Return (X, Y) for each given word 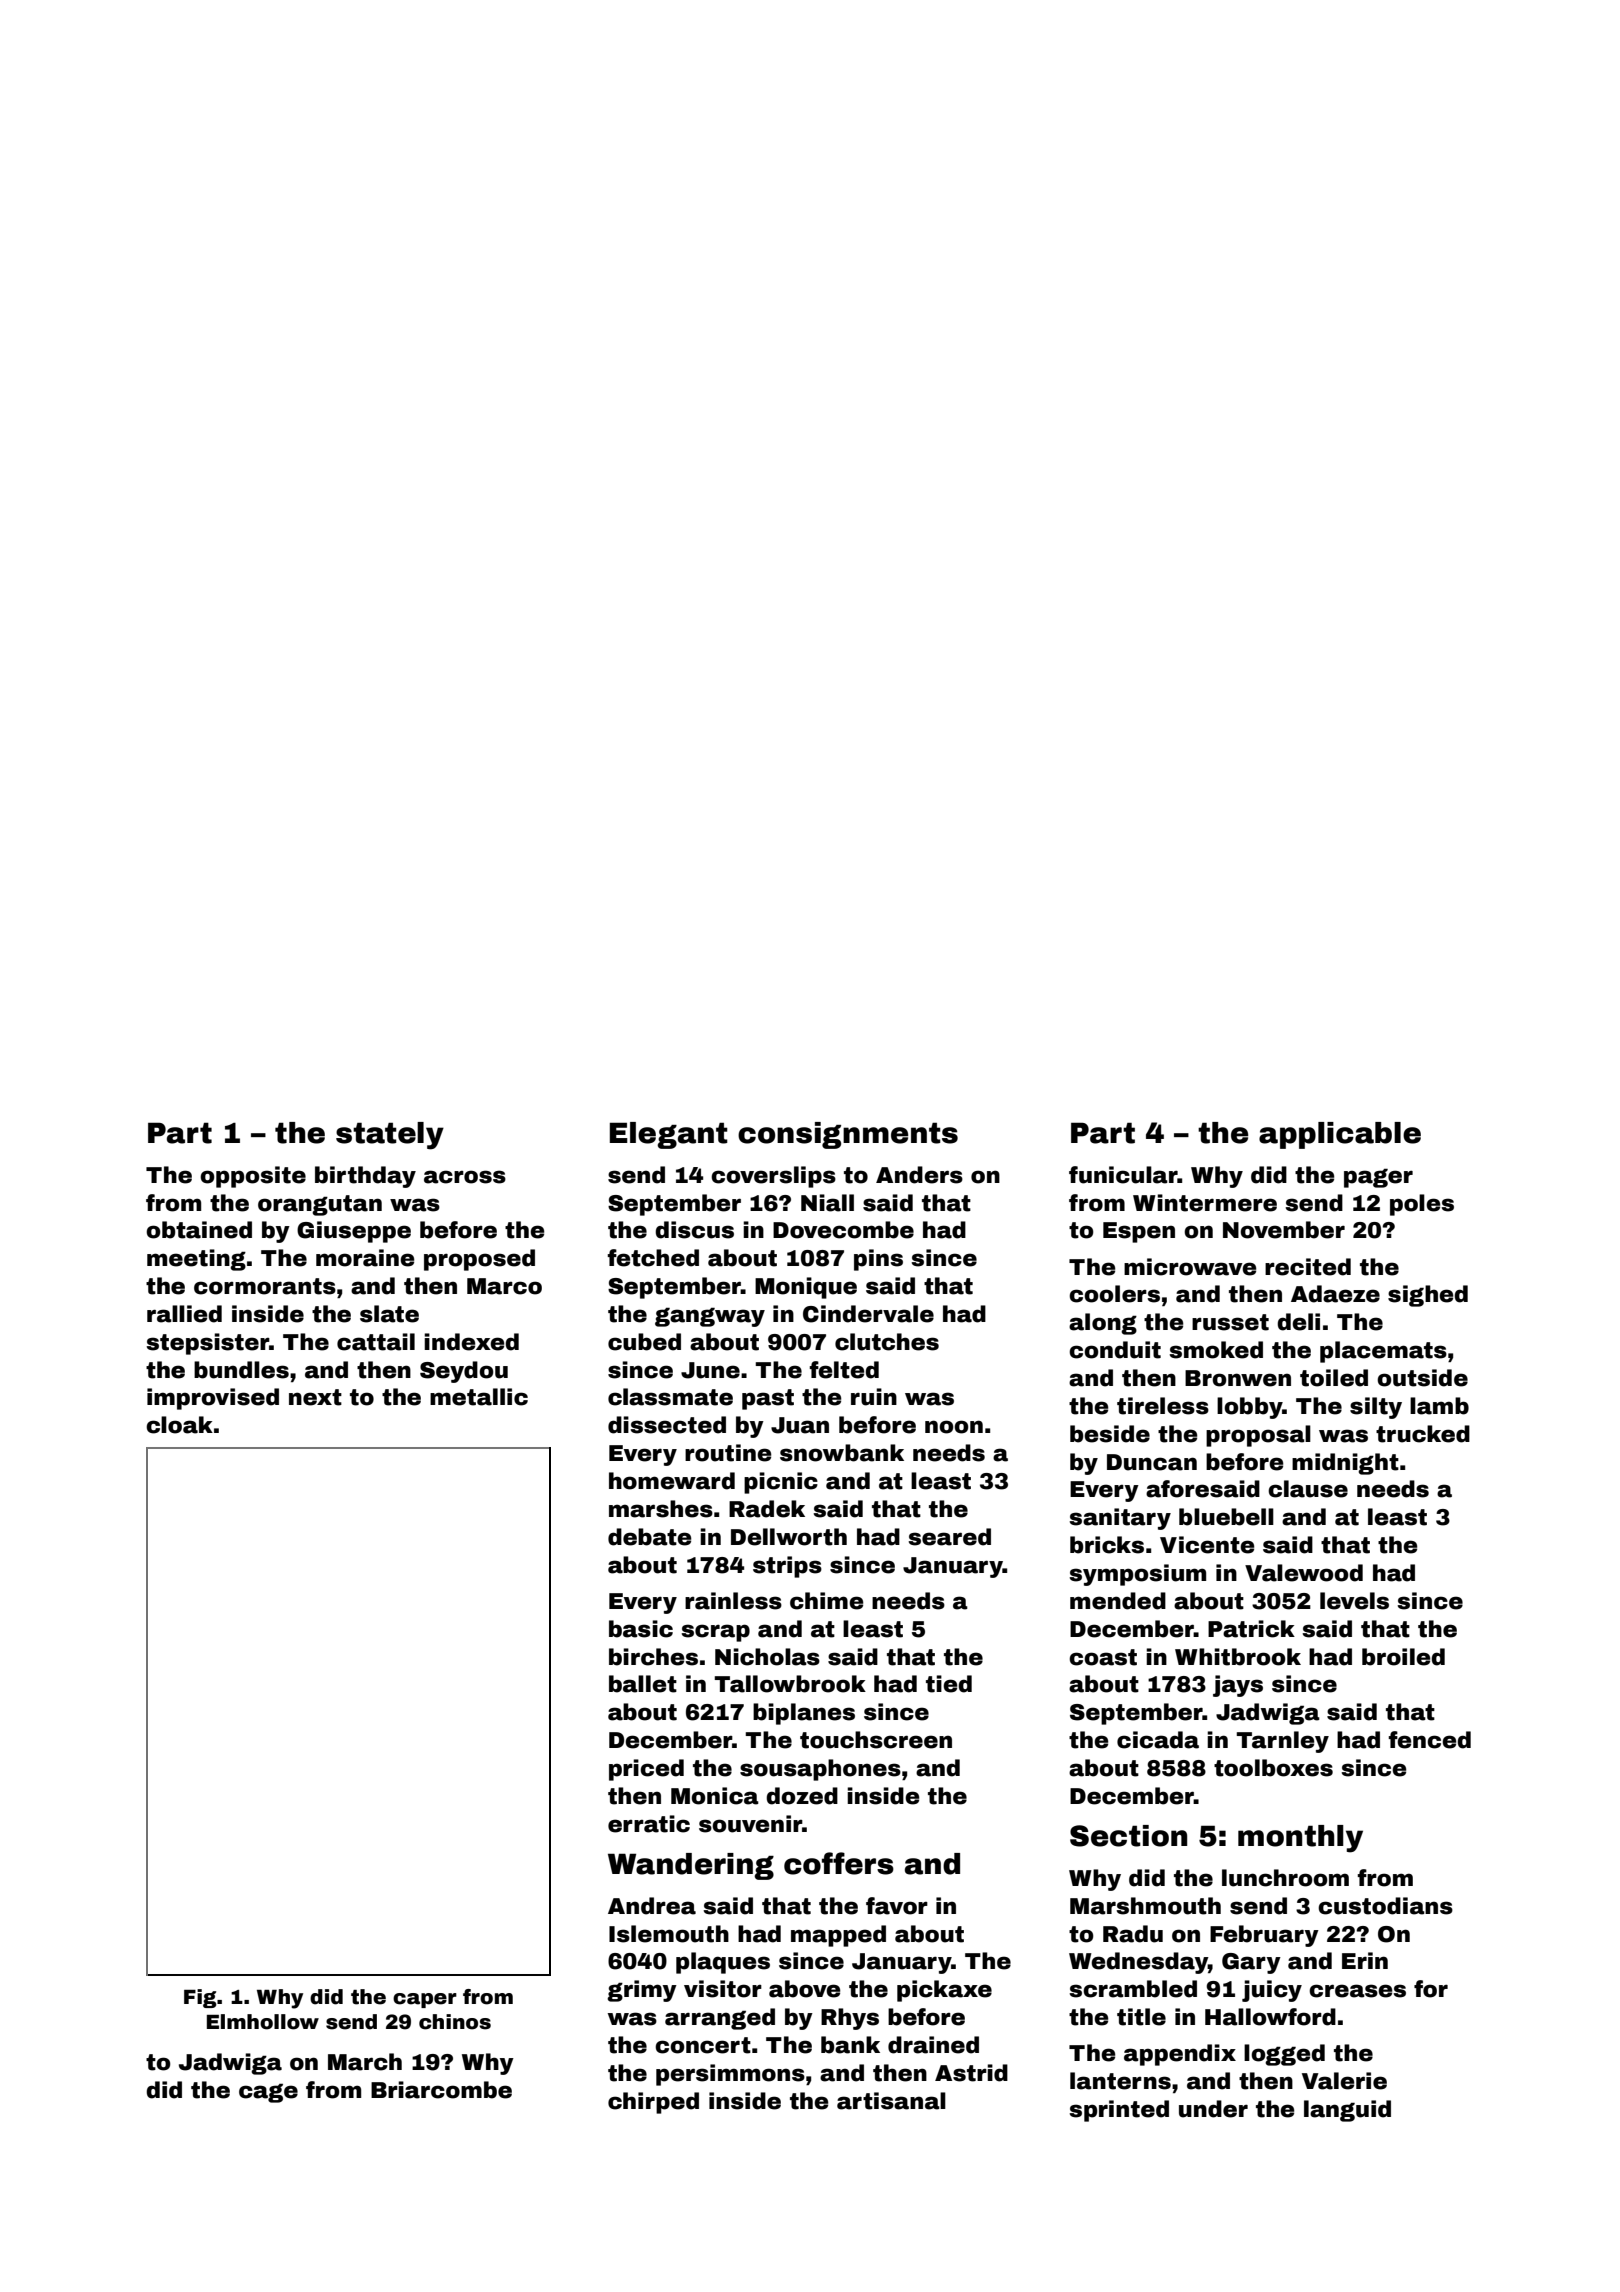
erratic (649, 1824)
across (465, 1177)
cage (268, 2093)
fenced (1430, 1740)
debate (650, 1537)
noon (954, 1427)
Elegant (669, 1135)
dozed (802, 1796)
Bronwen (1238, 1378)
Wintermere (1205, 1203)
